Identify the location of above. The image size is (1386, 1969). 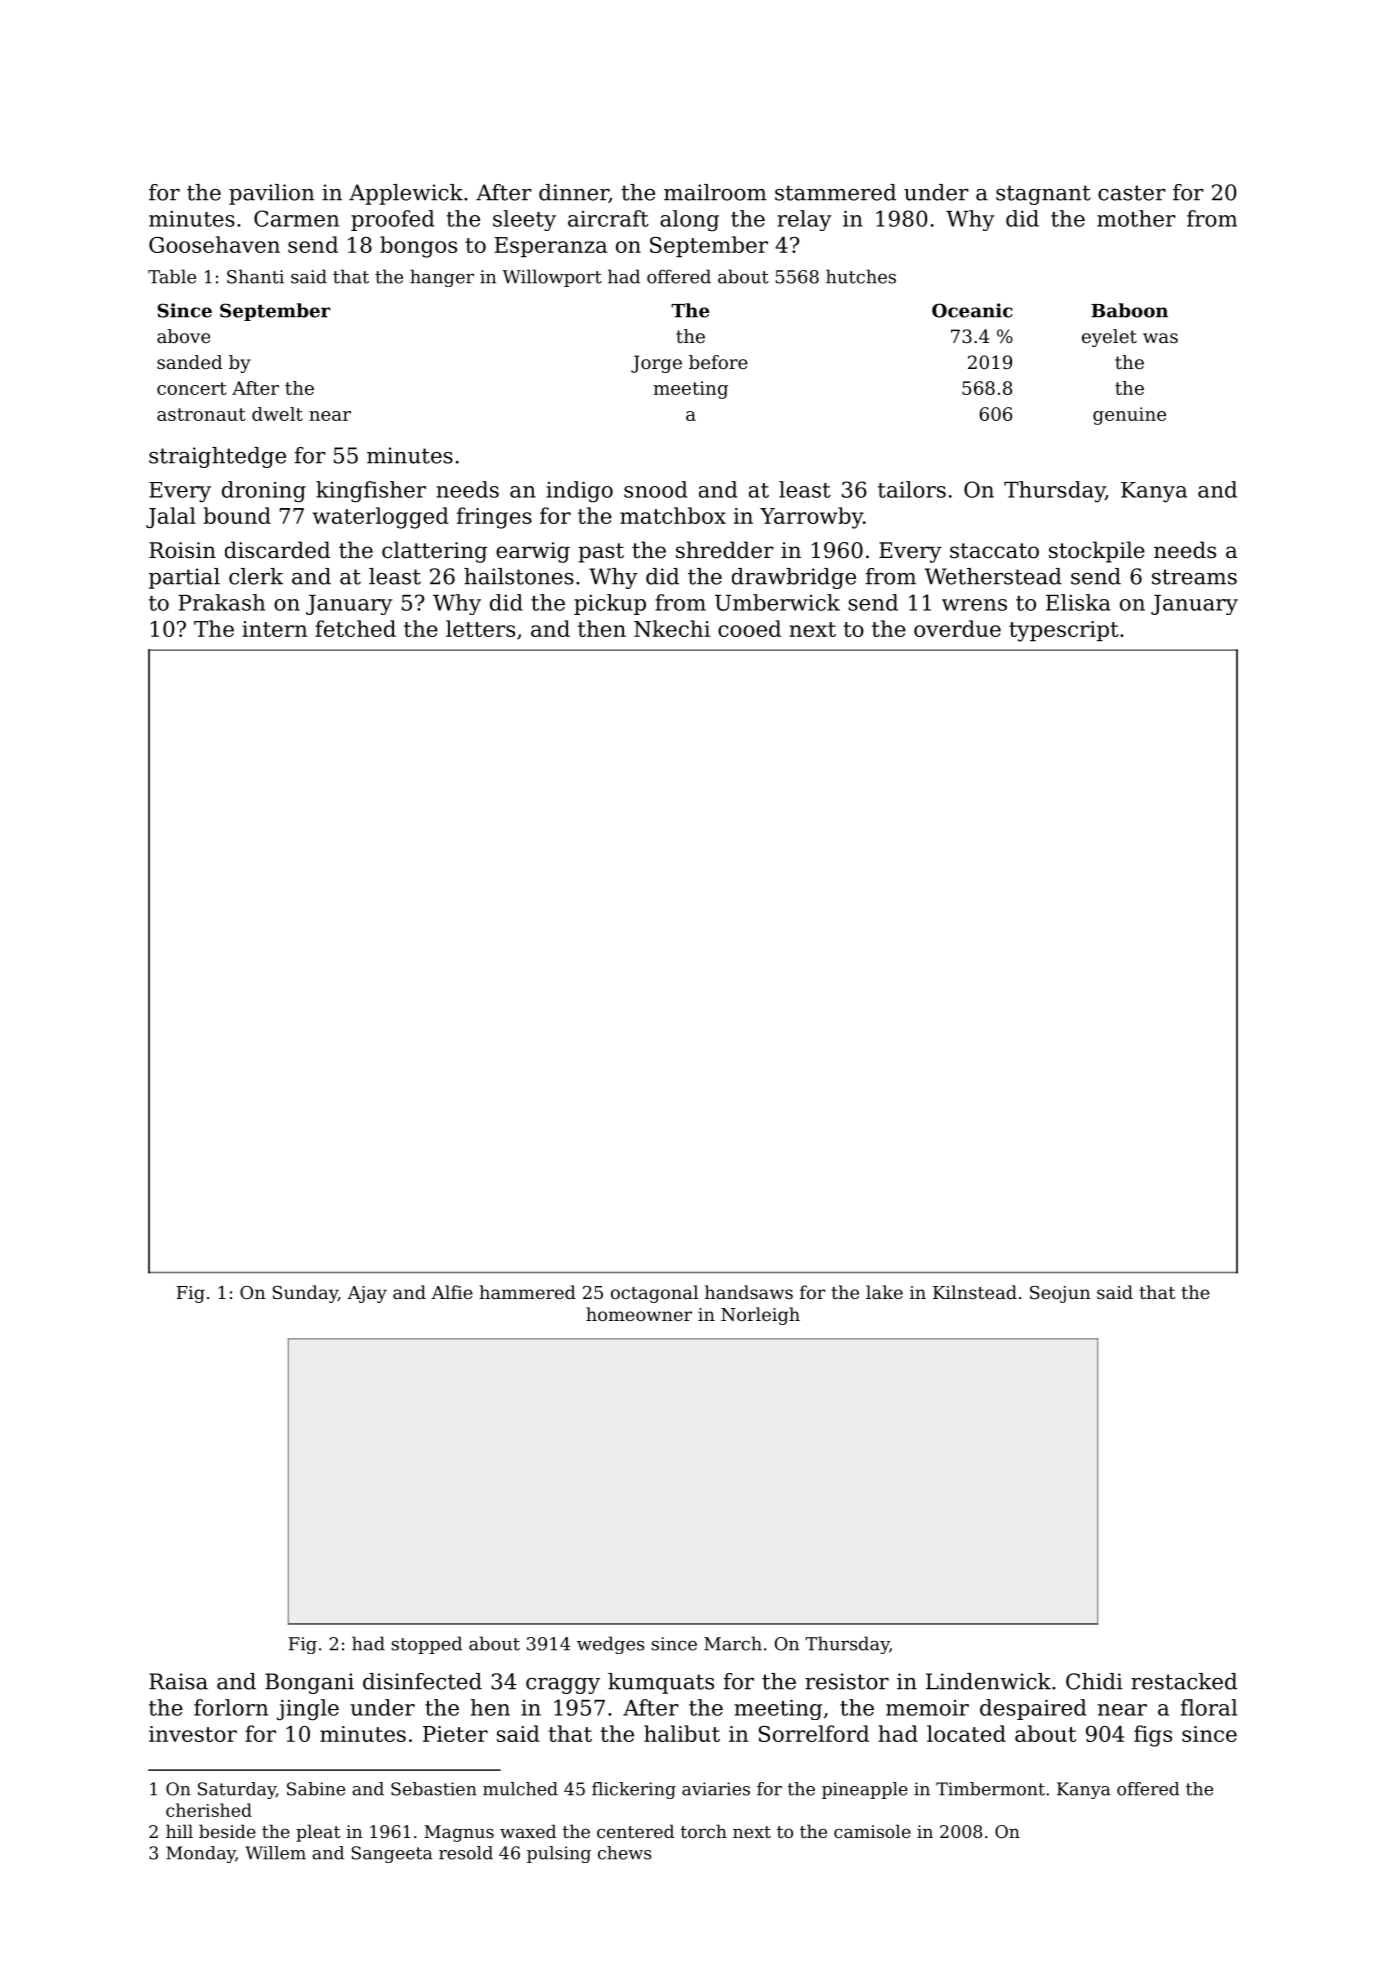
(183, 336).
